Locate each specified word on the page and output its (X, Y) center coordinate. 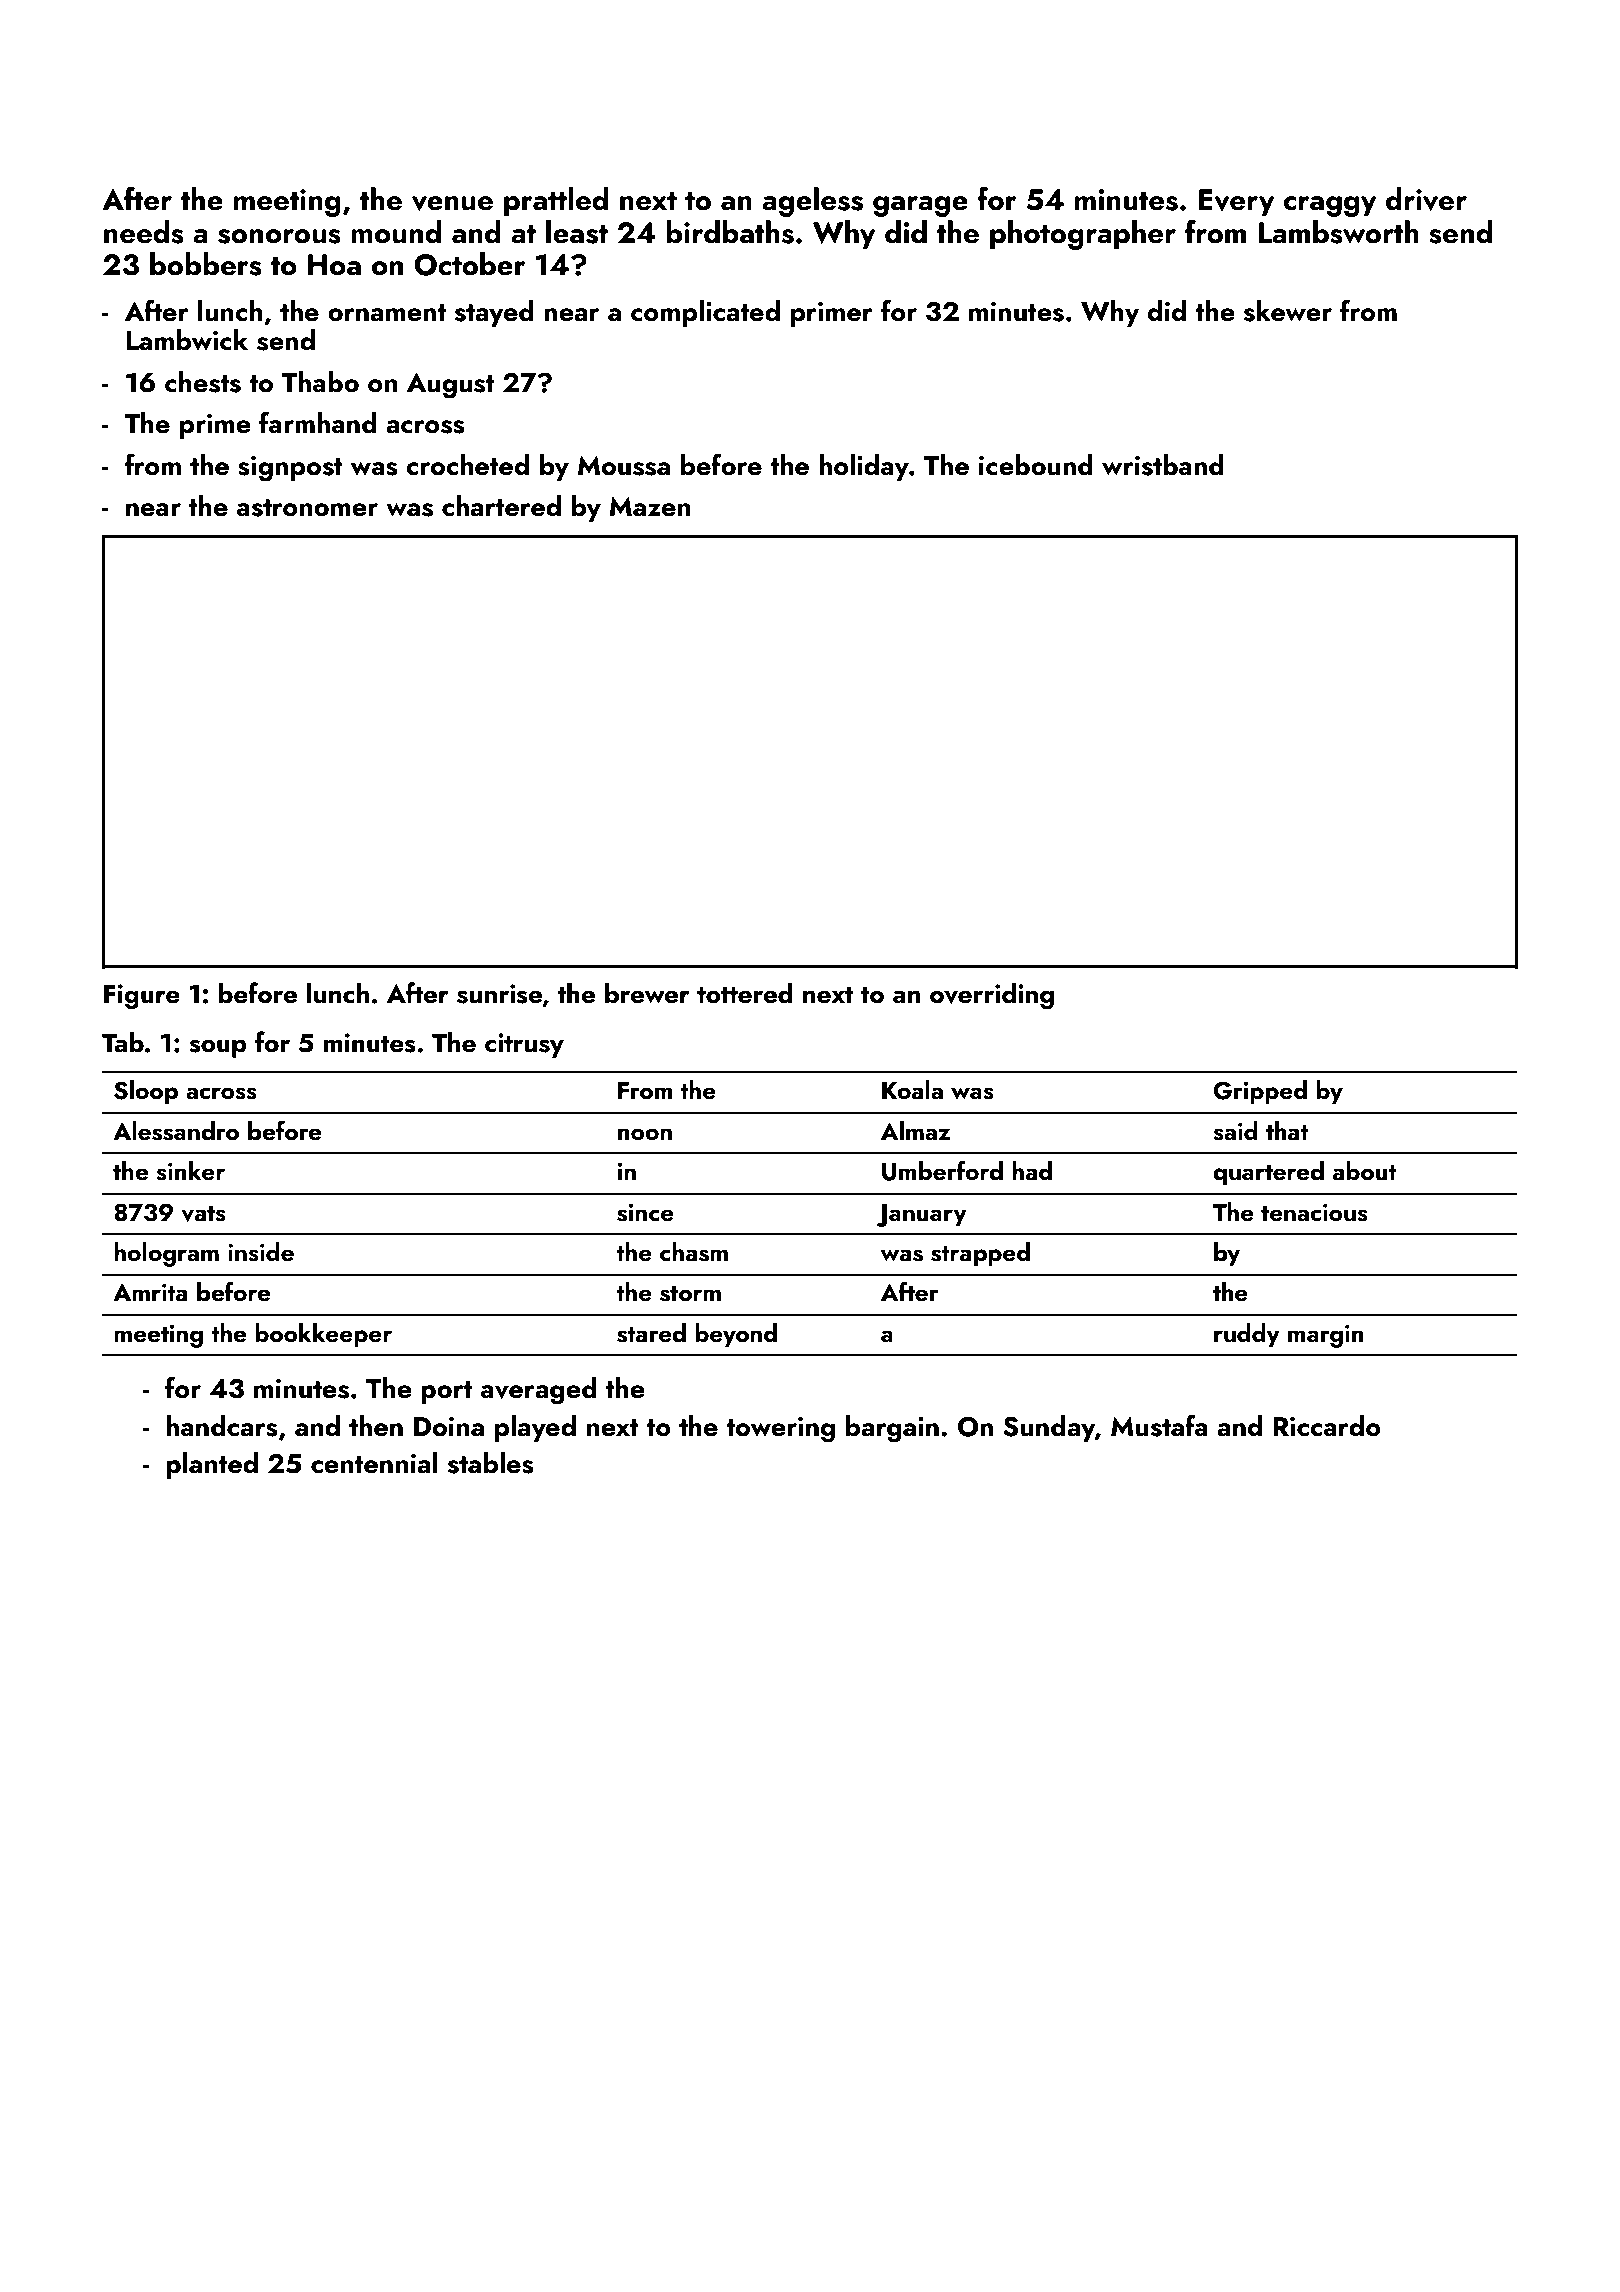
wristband (1163, 465)
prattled (556, 202)
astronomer (307, 508)
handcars (222, 1426)
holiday (864, 467)
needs (144, 232)
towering (780, 1430)
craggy (1330, 206)
